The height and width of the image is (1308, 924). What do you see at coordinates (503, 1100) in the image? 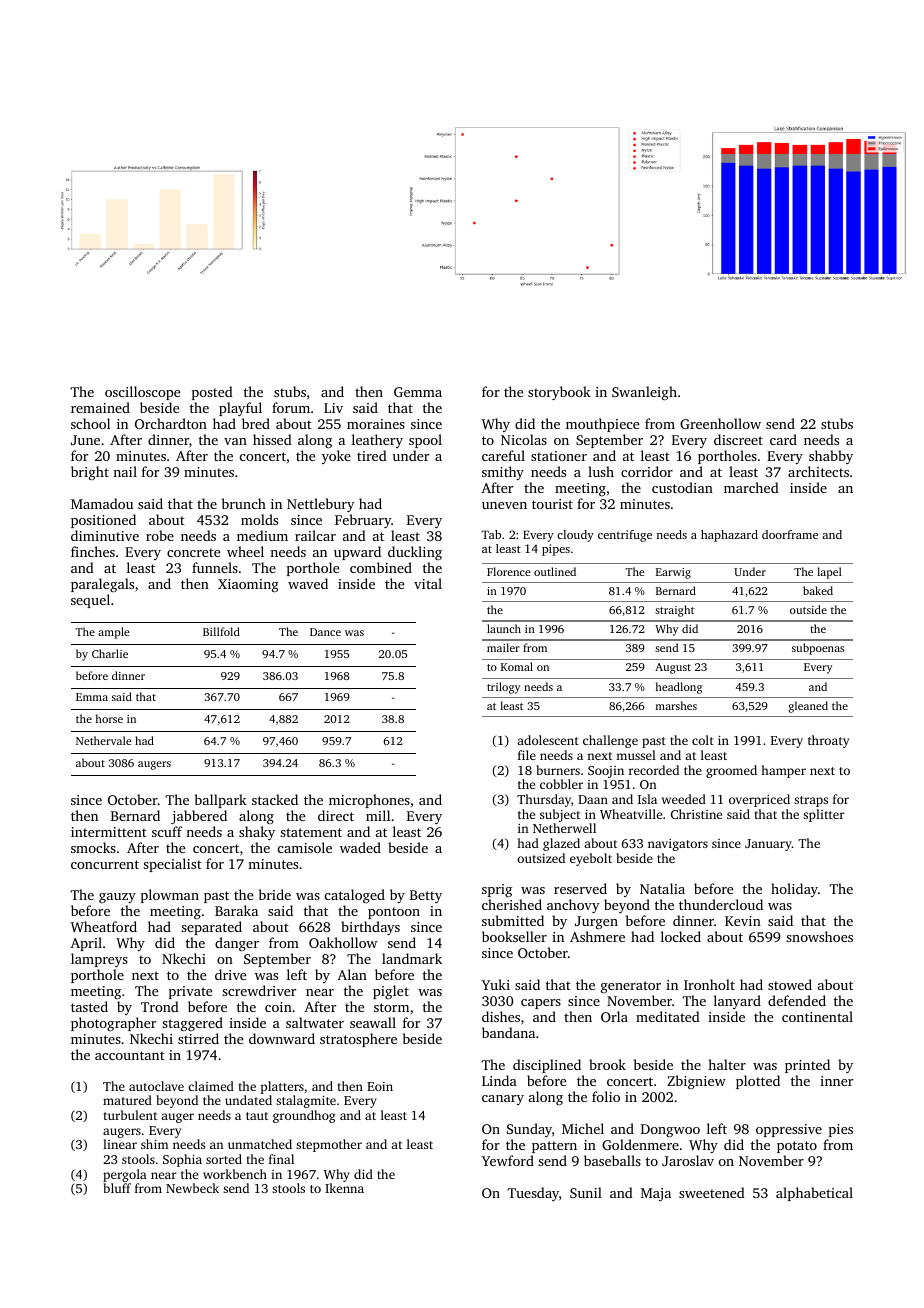
I see `canary` at bounding box center [503, 1100].
